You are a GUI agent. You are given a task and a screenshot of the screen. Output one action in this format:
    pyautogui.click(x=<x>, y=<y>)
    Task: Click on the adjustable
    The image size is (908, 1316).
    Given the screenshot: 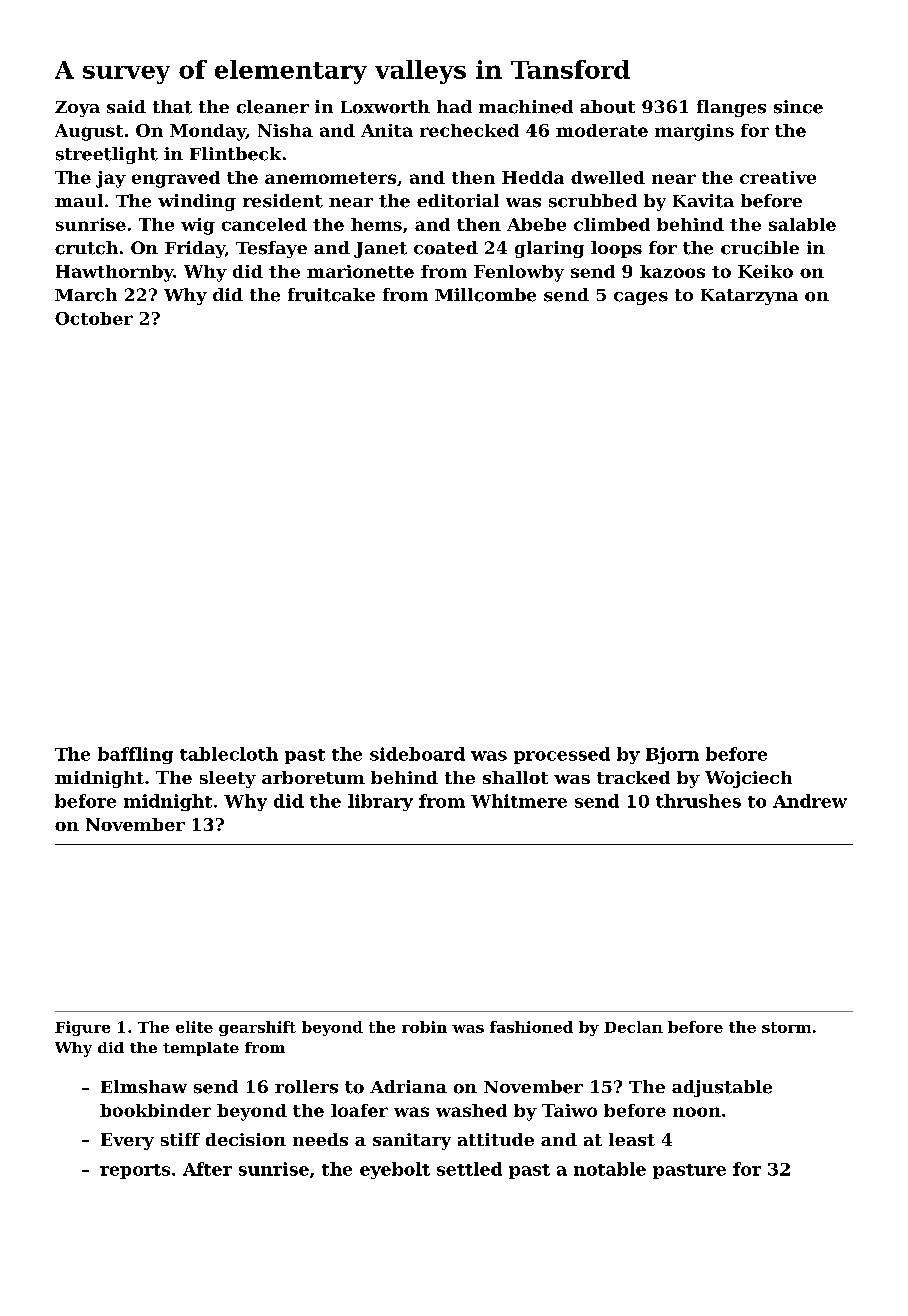 What is the action you would take?
    pyautogui.click(x=722, y=1088)
